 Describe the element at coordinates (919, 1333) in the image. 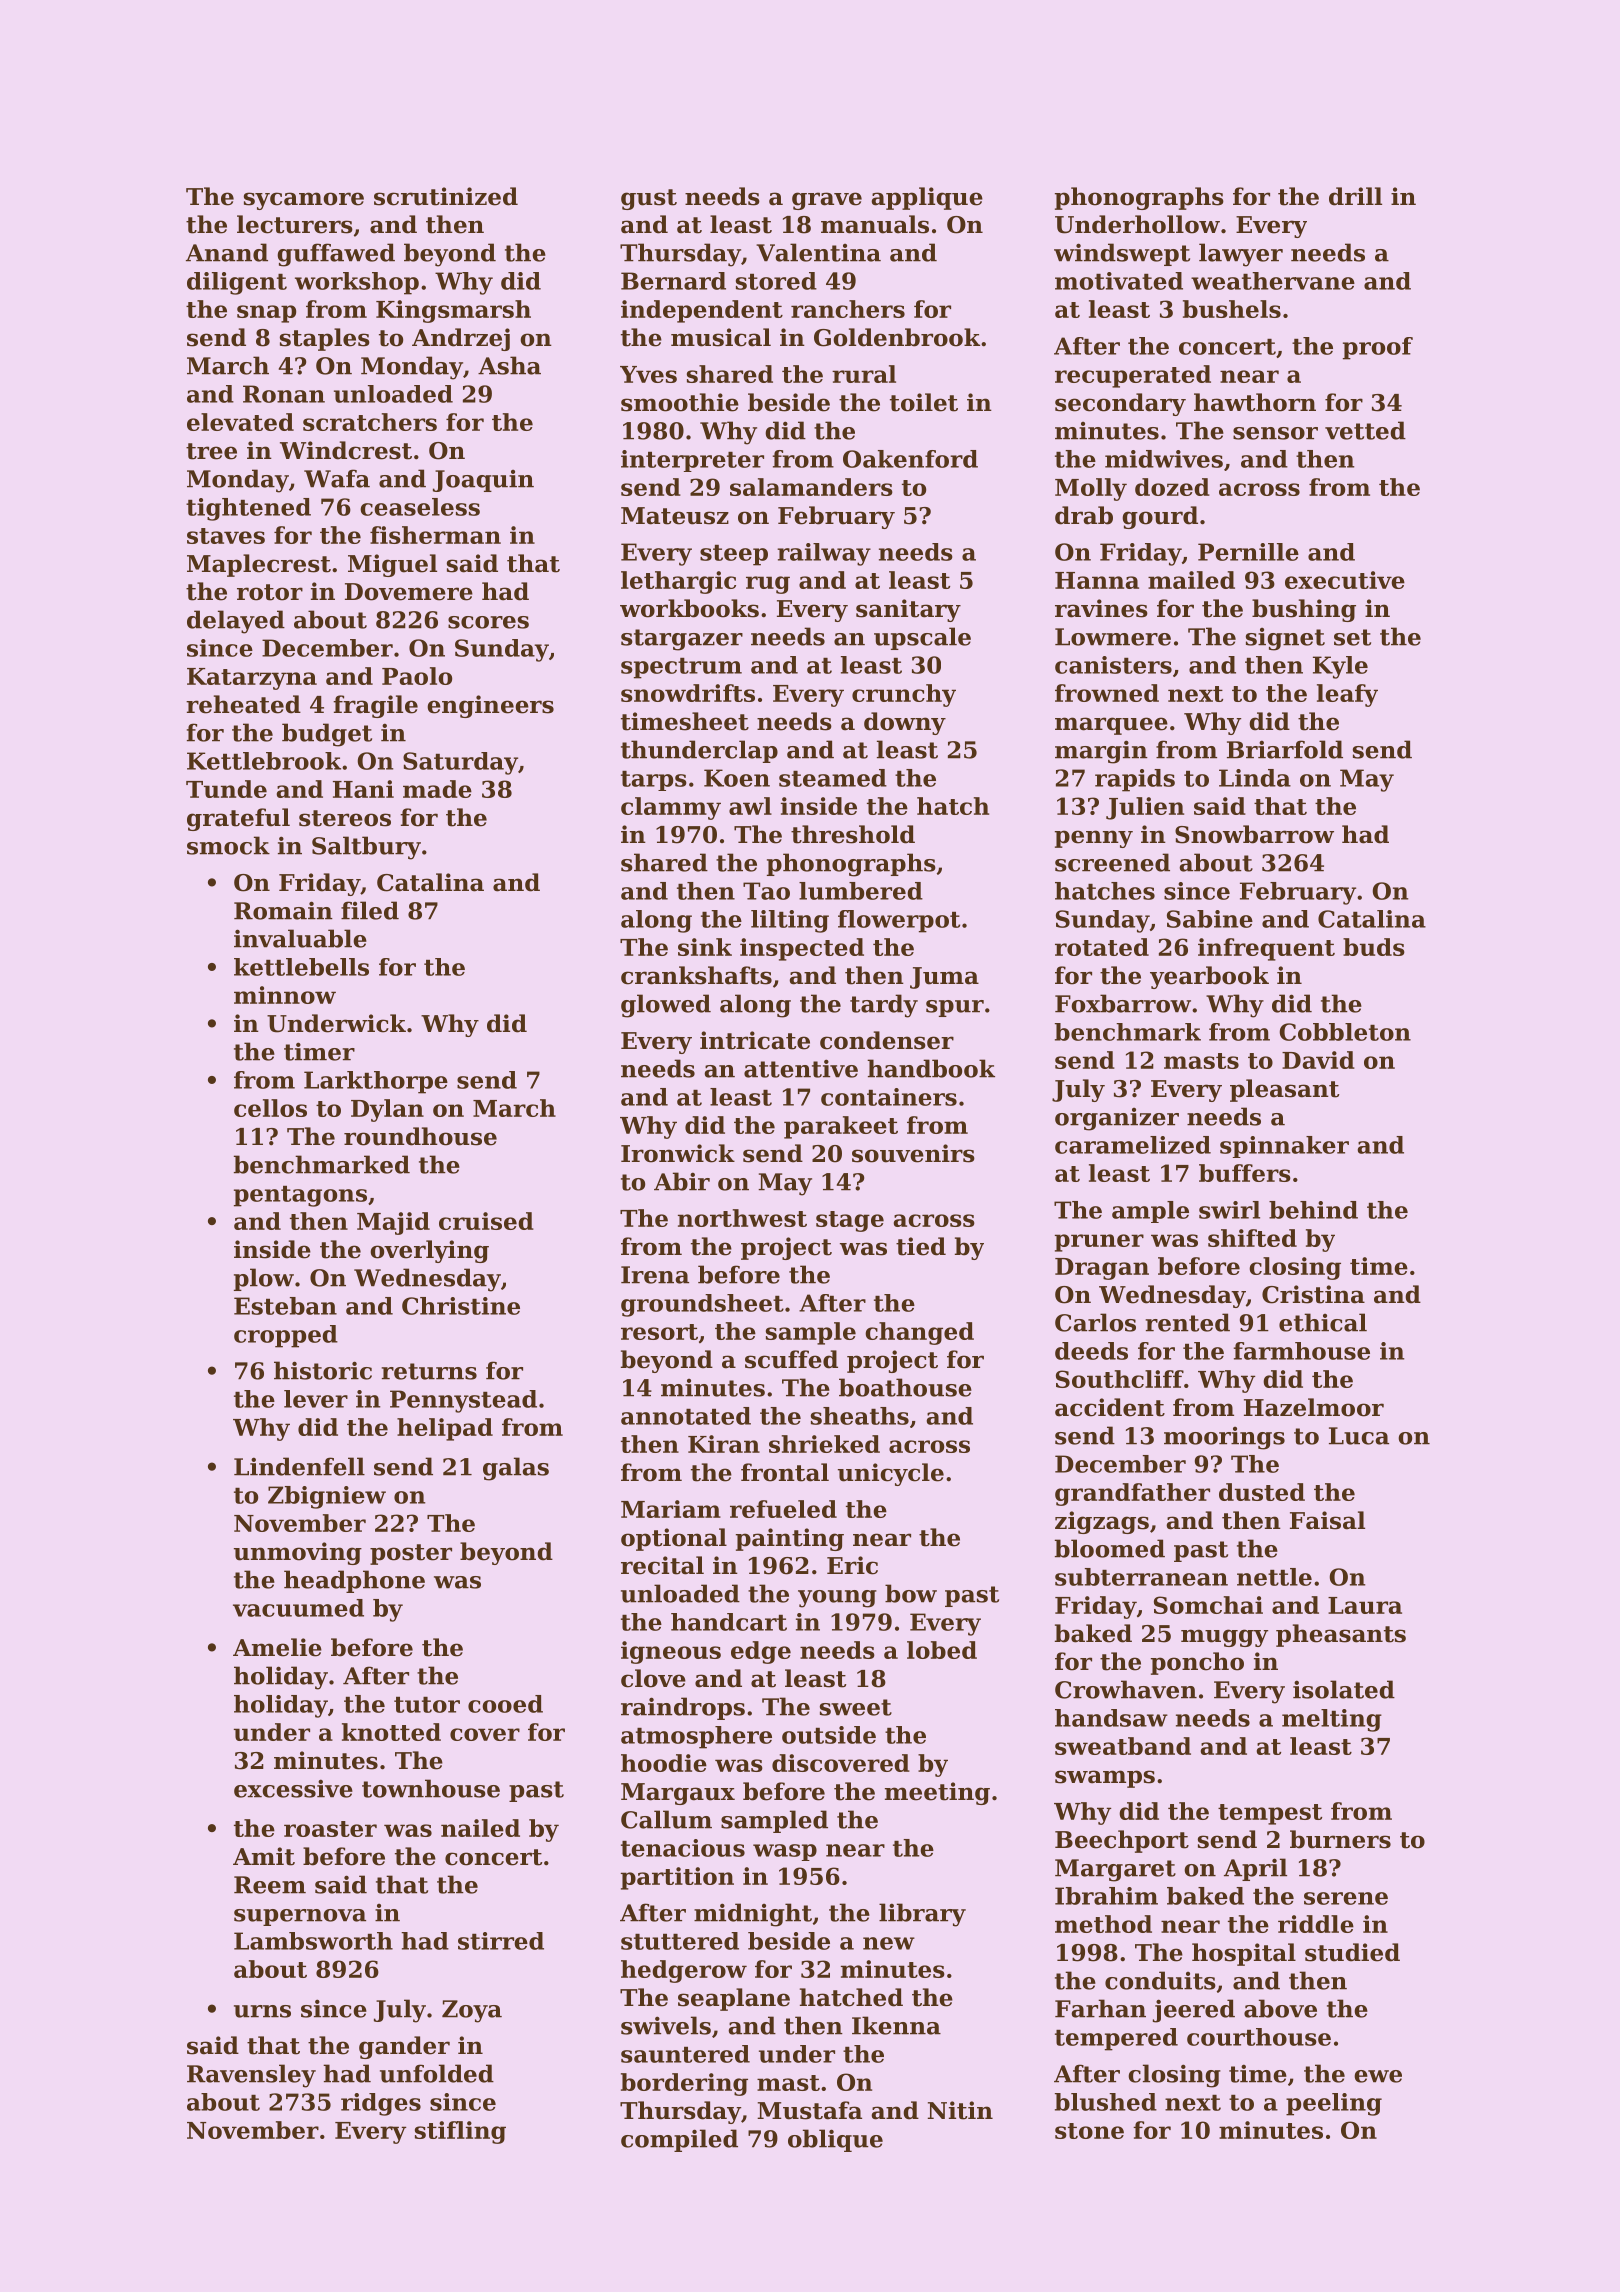

I see `changed` at that location.
